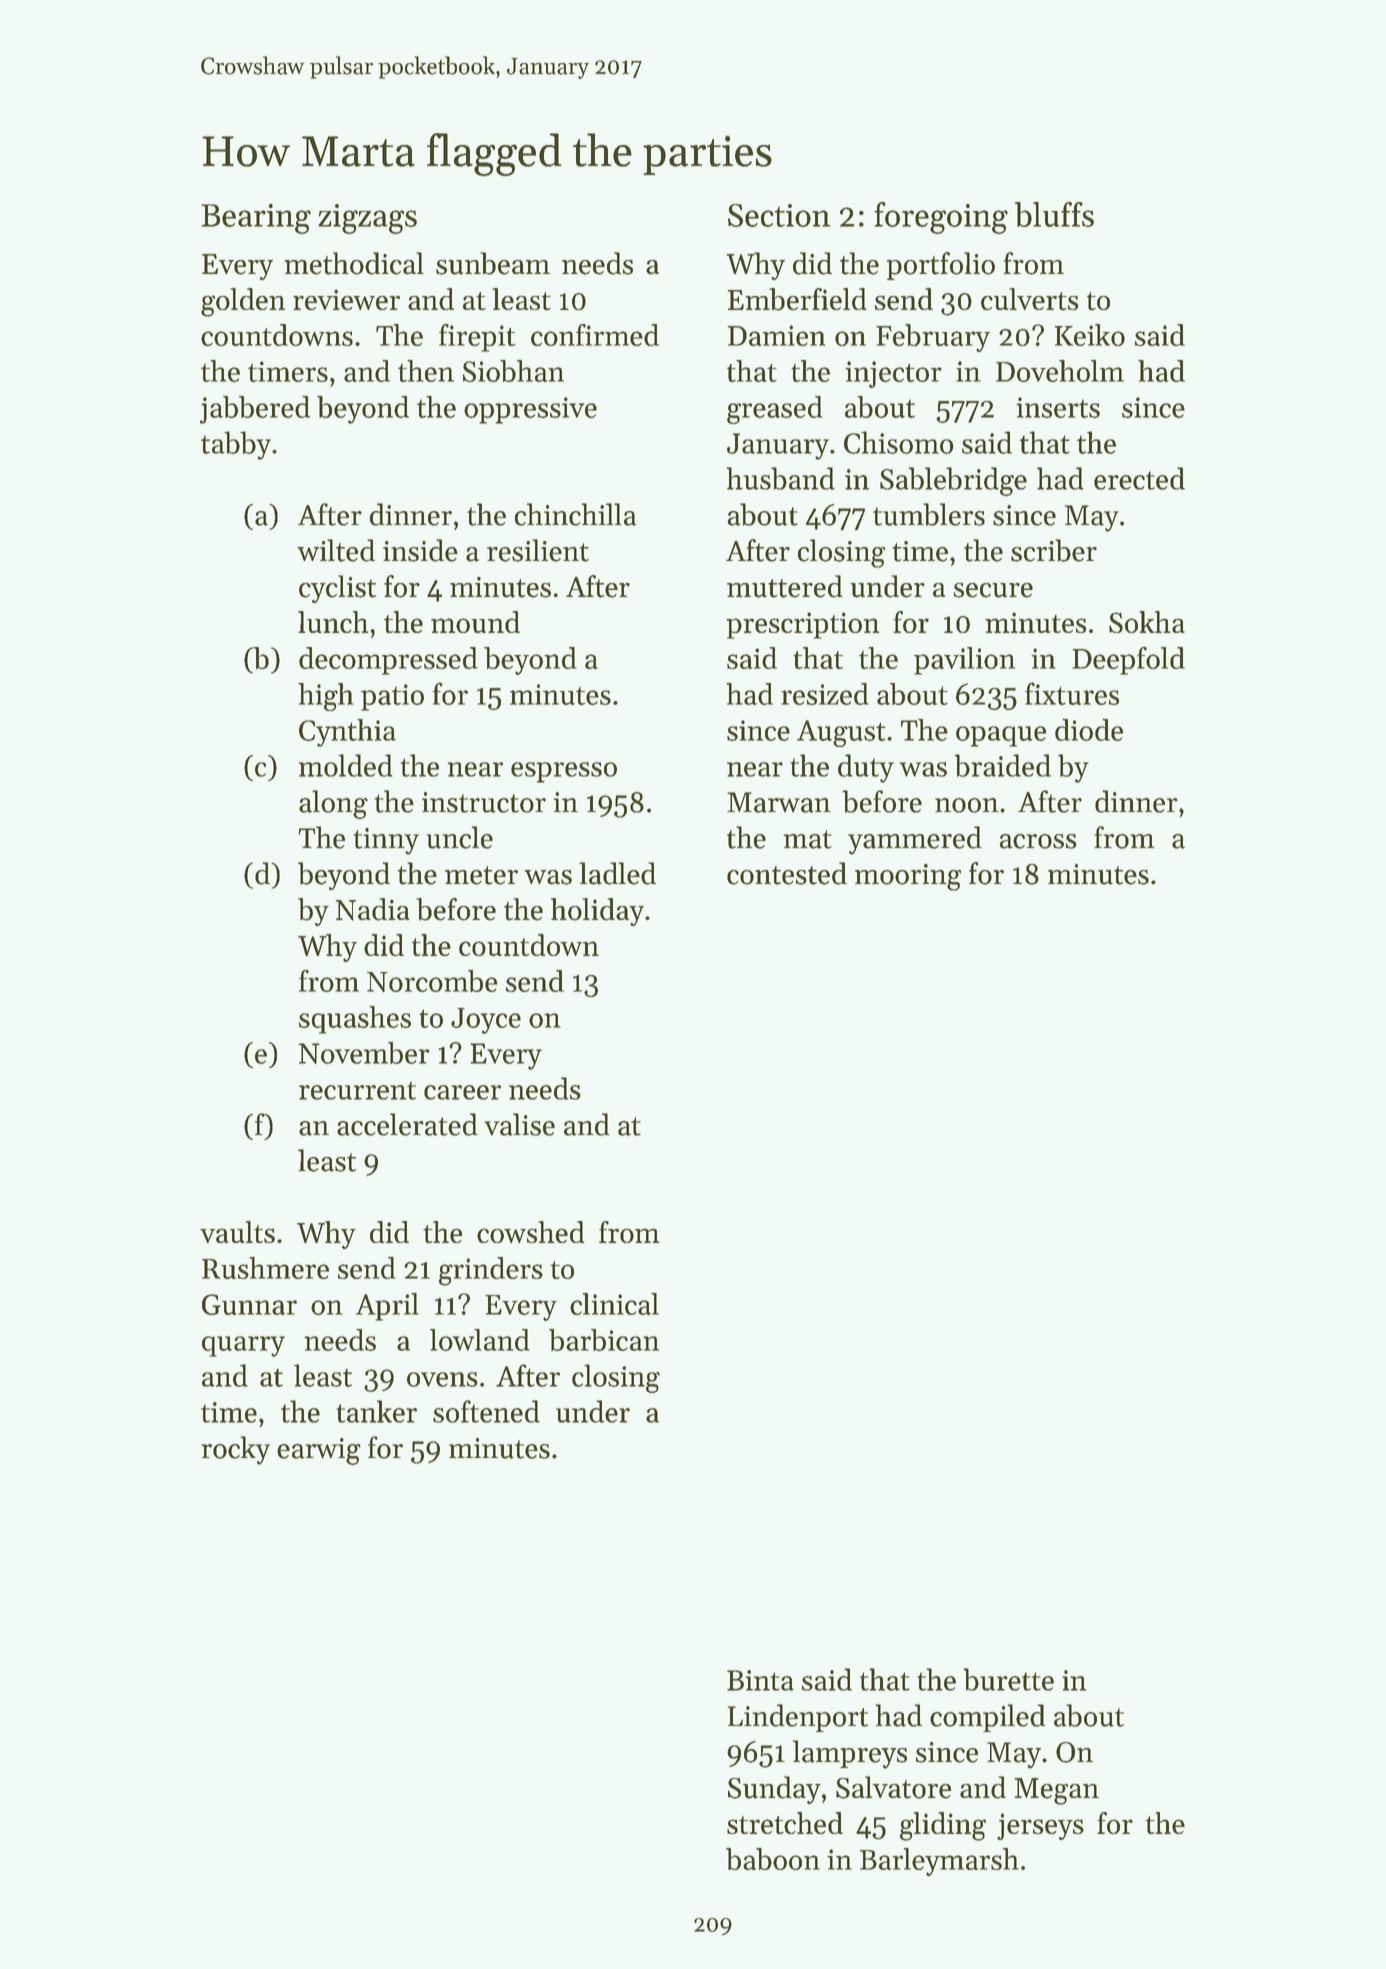  I want to click on rocky, so click(235, 1450).
